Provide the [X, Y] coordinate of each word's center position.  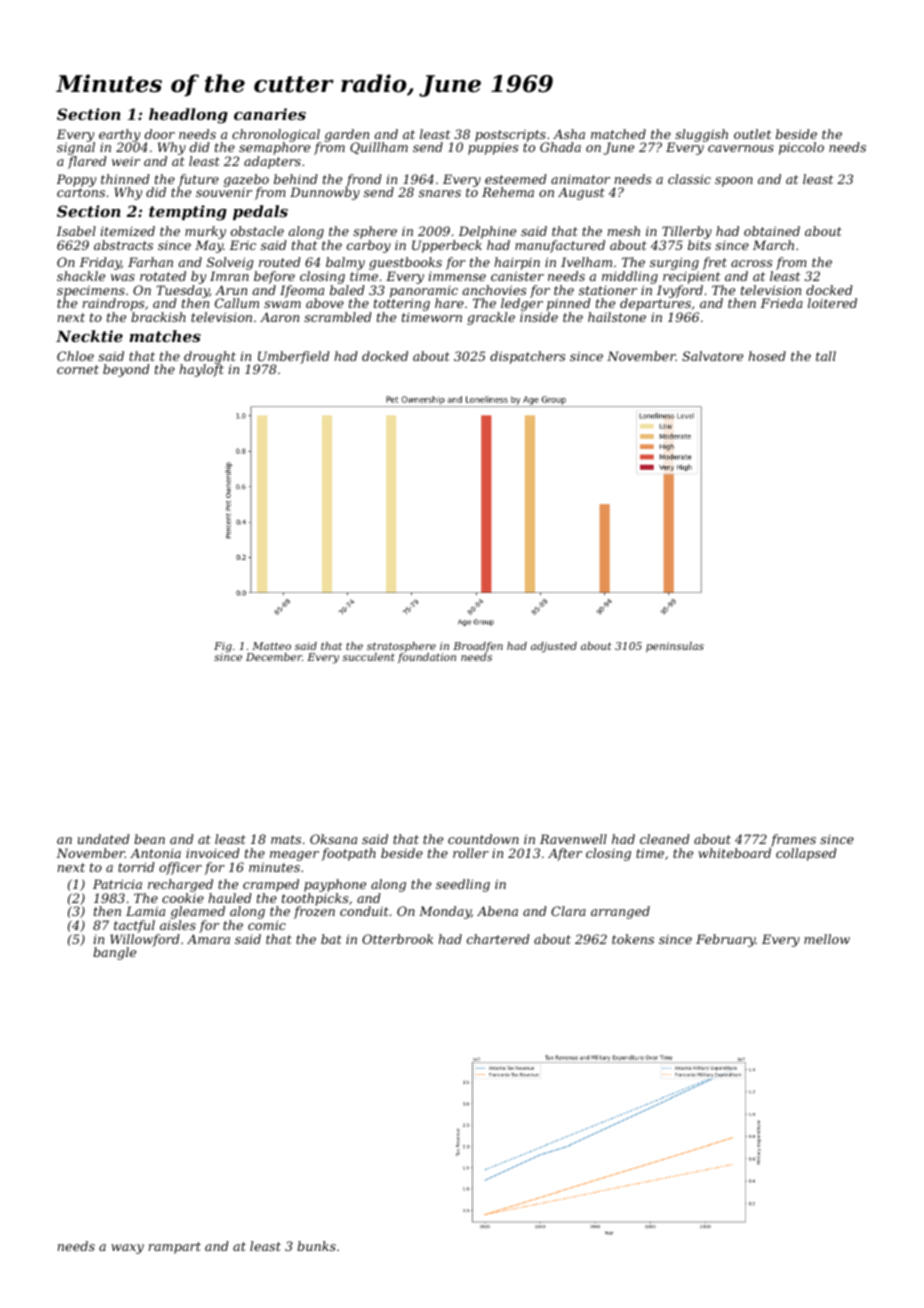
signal [76, 149]
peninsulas [675, 647]
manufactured [560, 246]
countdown [483, 839]
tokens [633, 939]
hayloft [201, 370]
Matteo [271, 646]
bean [149, 839]
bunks [316, 1246]
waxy [127, 1249]
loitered [832, 303]
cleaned [665, 839]
